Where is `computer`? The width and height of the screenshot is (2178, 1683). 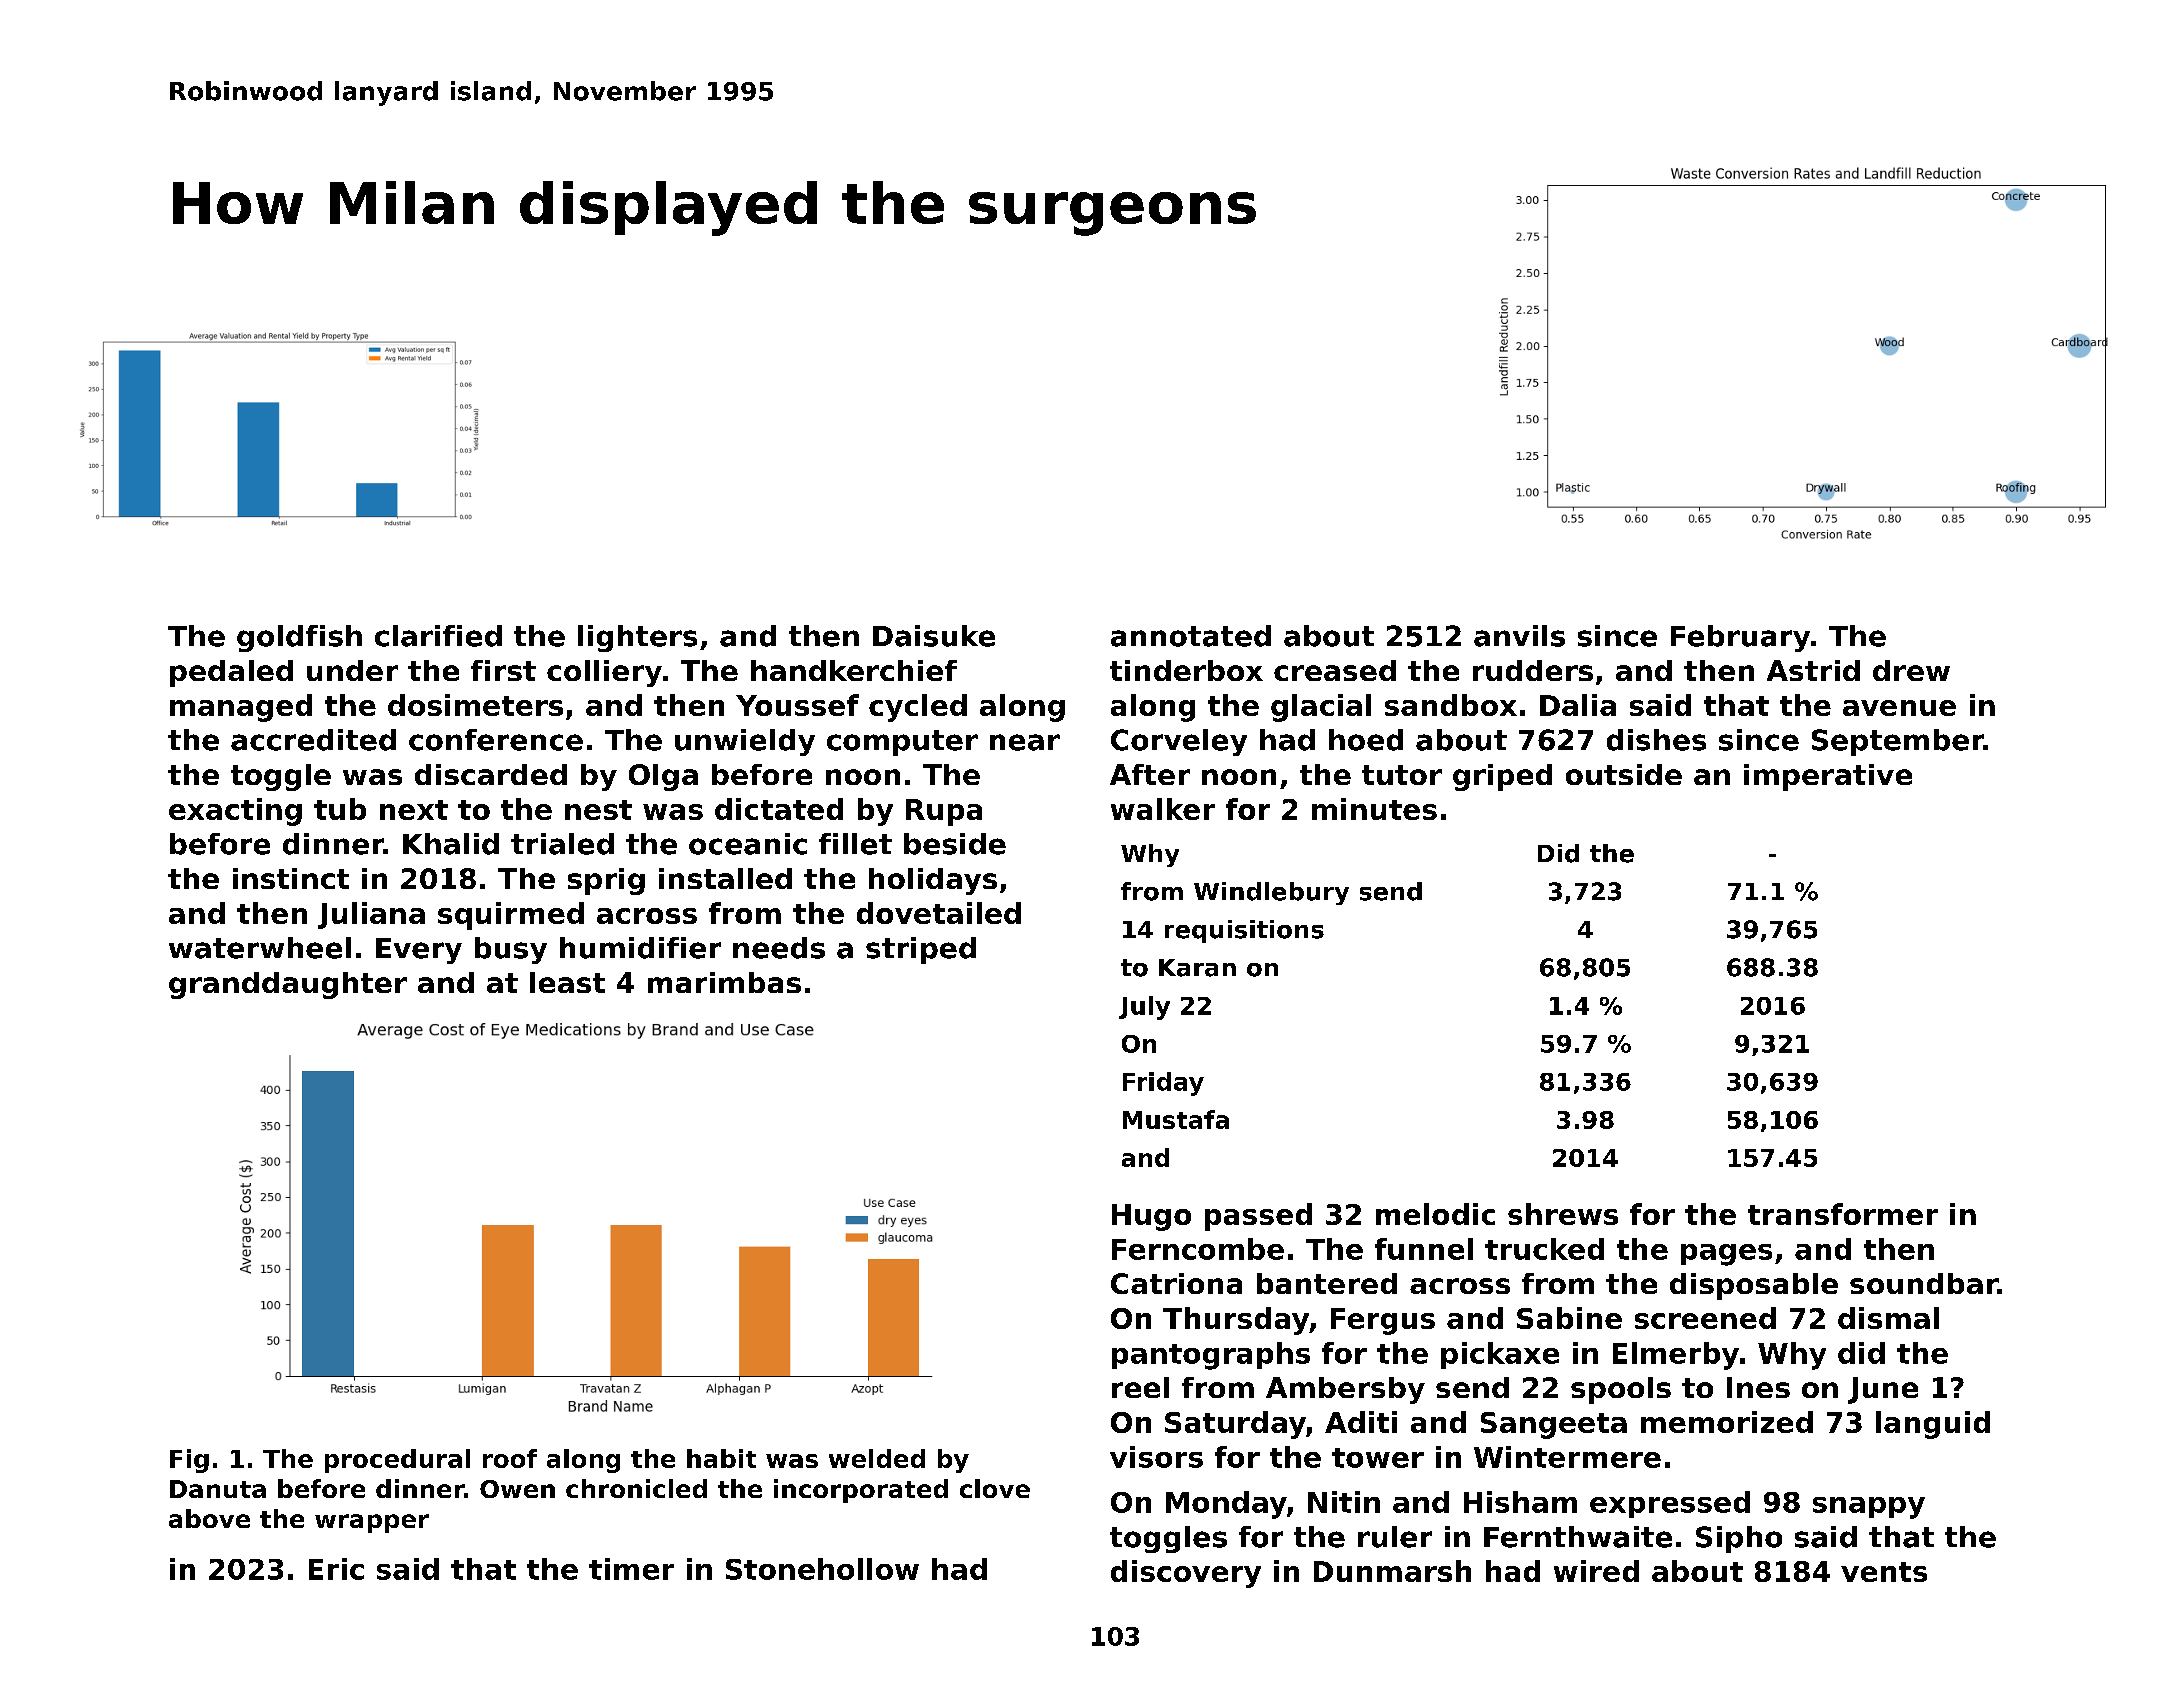
computer is located at coordinates (902, 743).
